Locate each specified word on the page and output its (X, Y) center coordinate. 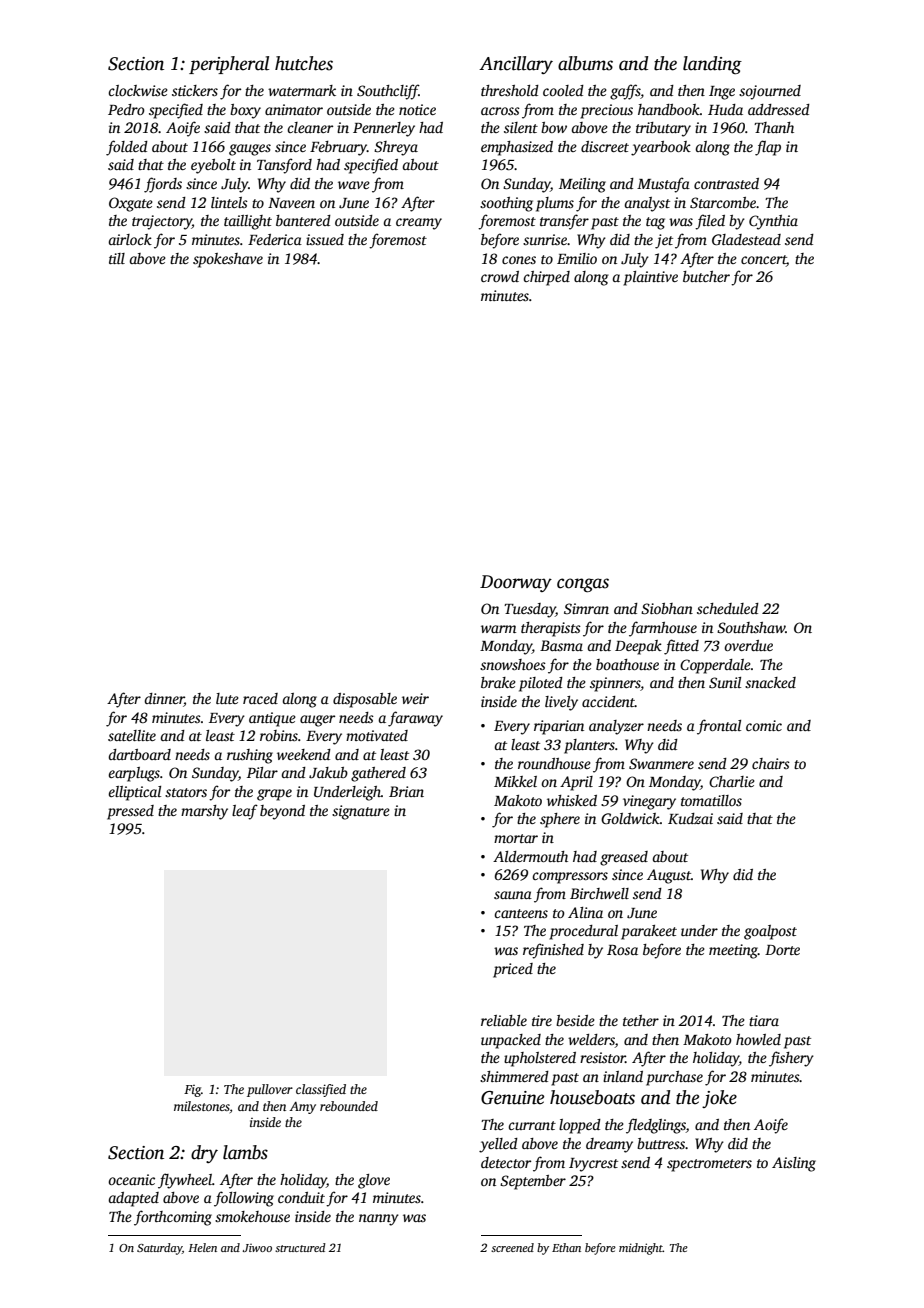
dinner (164, 700)
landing (712, 65)
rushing (250, 756)
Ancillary (516, 65)
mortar (516, 838)
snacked (770, 682)
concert (764, 260)
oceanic (131, 1179)
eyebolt (213, 166)
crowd (500, 276)
